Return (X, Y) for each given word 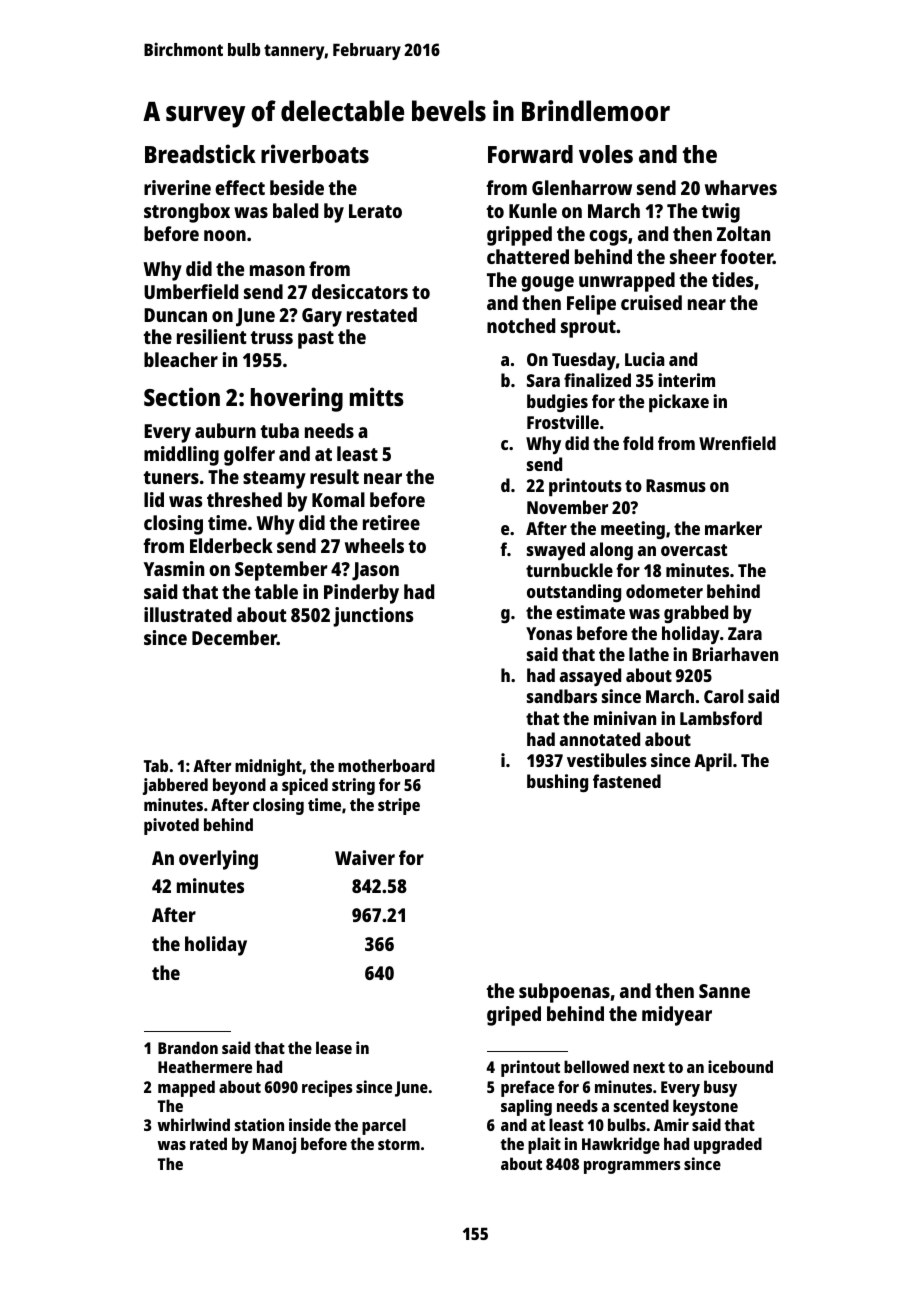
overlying (218, 860)
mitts (377, 396)
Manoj (274, 1145)
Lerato (375, 211)
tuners (171, 477)
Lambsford (721, 718)
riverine (177, 187)
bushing (557, 783)
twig (721, 213)
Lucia (645, 359)
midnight (268, 767)
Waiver (365, 857)
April (713, 762)
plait (544, 1145)
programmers (632, 1167)
